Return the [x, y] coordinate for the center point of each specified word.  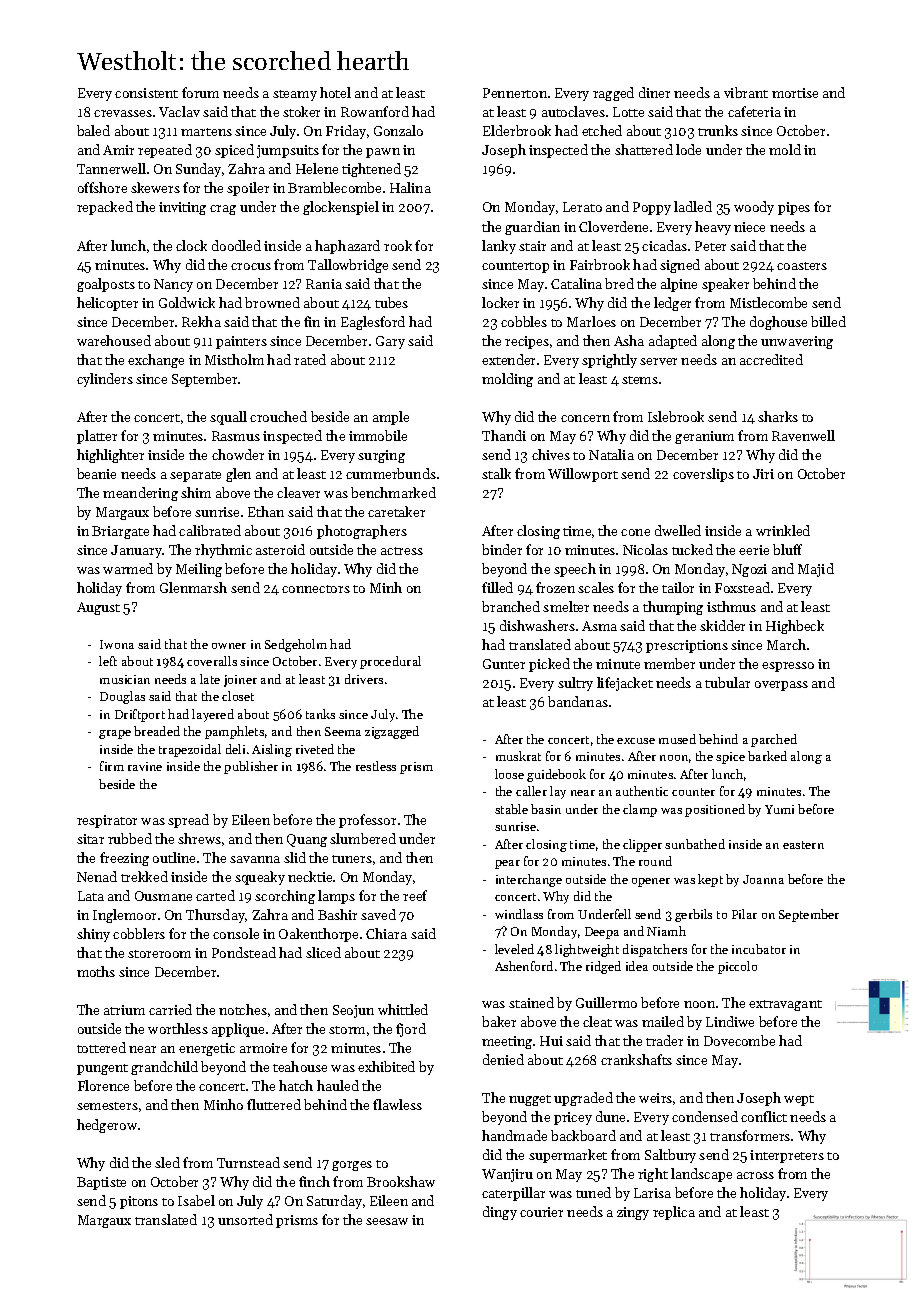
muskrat [518, 756]
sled [167, 1162]
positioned [715, 810]
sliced [323, 952]
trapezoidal [190, 750]
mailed [663, 1021]
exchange [156, 361]
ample [391, 418]
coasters [802, 266]
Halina [410, 187]
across [755, 1175]
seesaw [387, 1221]
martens [206, 132]
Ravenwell [803, 435]
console [236, 933]
